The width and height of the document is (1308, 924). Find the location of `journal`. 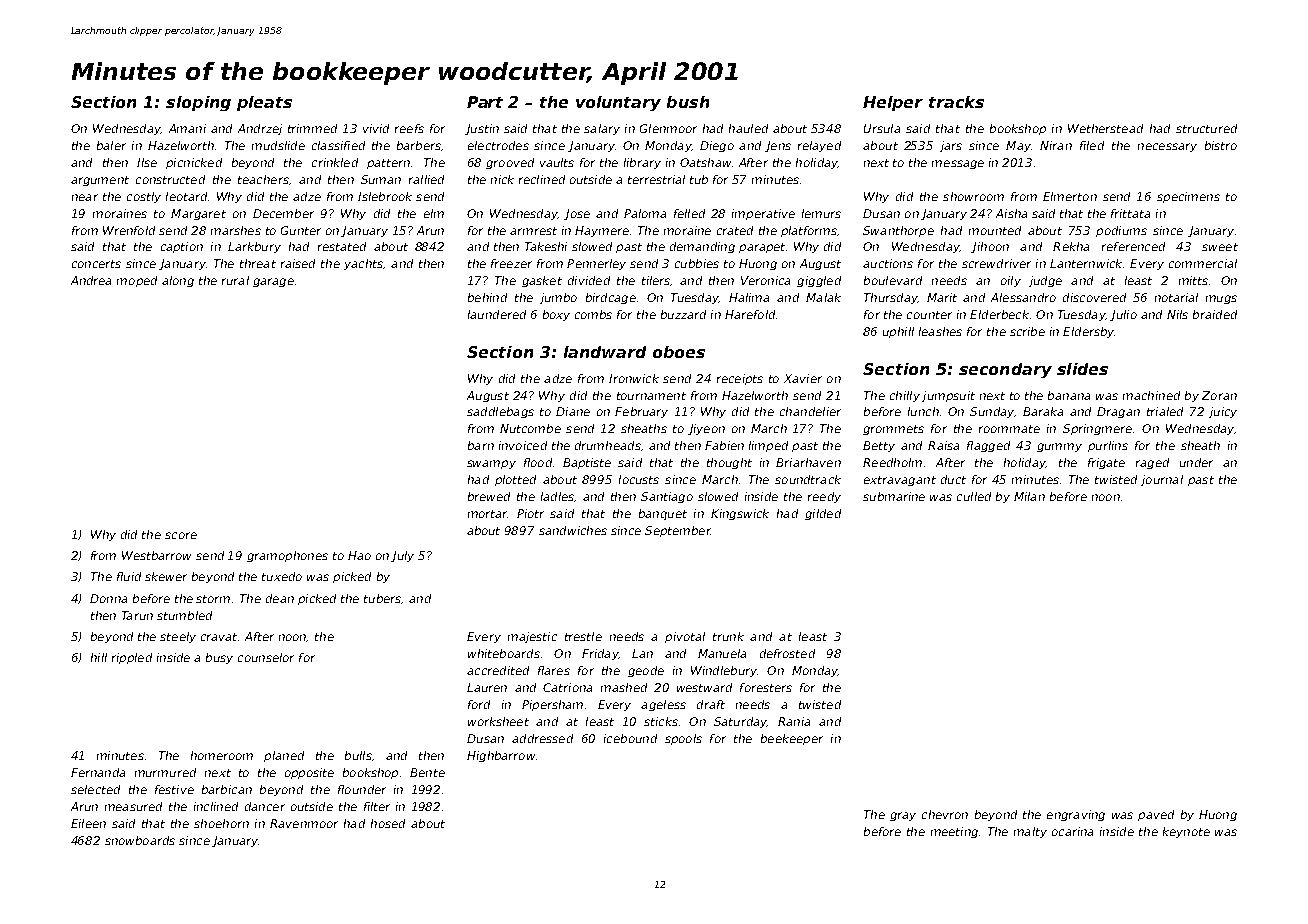

journal is located at coordinates (1162, 480).
